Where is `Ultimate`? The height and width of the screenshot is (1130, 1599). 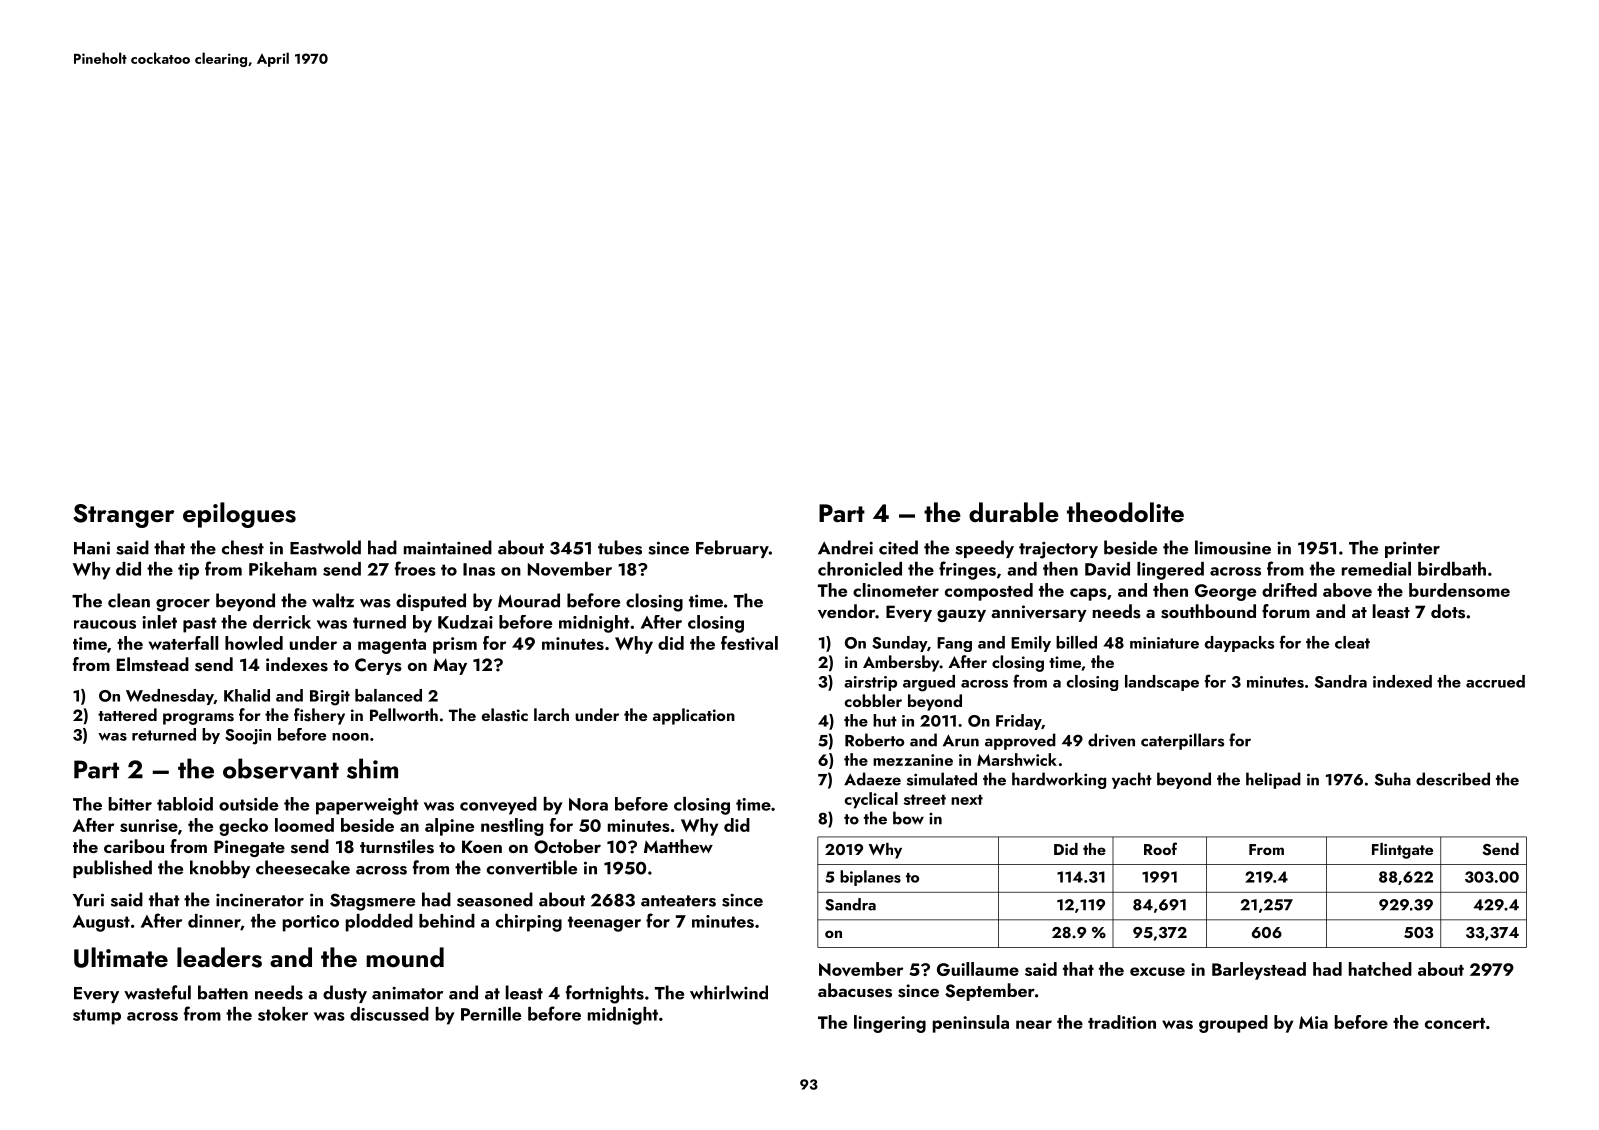 Ultimate is located at coordinates (121, 957).
